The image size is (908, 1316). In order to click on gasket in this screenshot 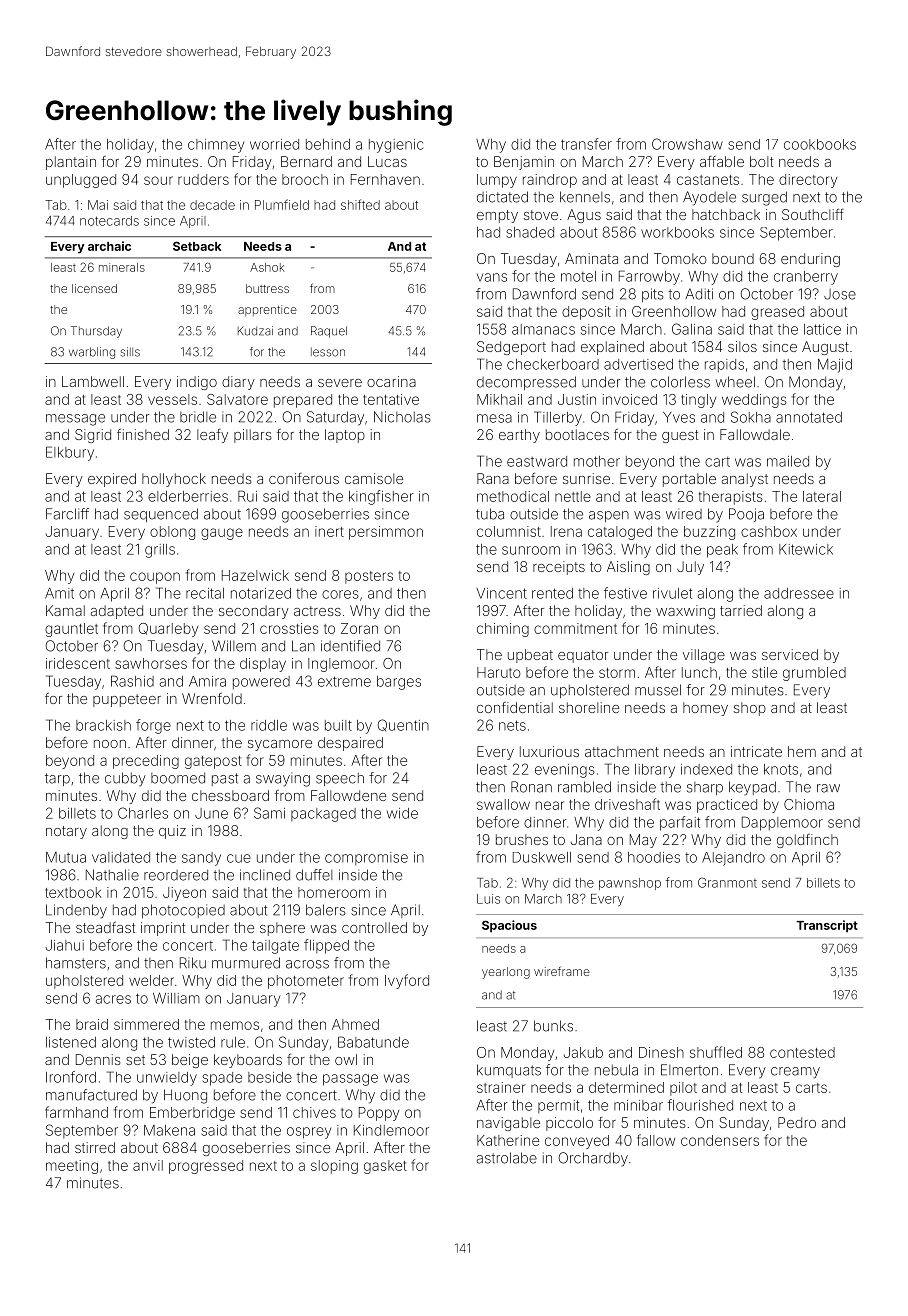, I will do `click(385, 1167)`.
